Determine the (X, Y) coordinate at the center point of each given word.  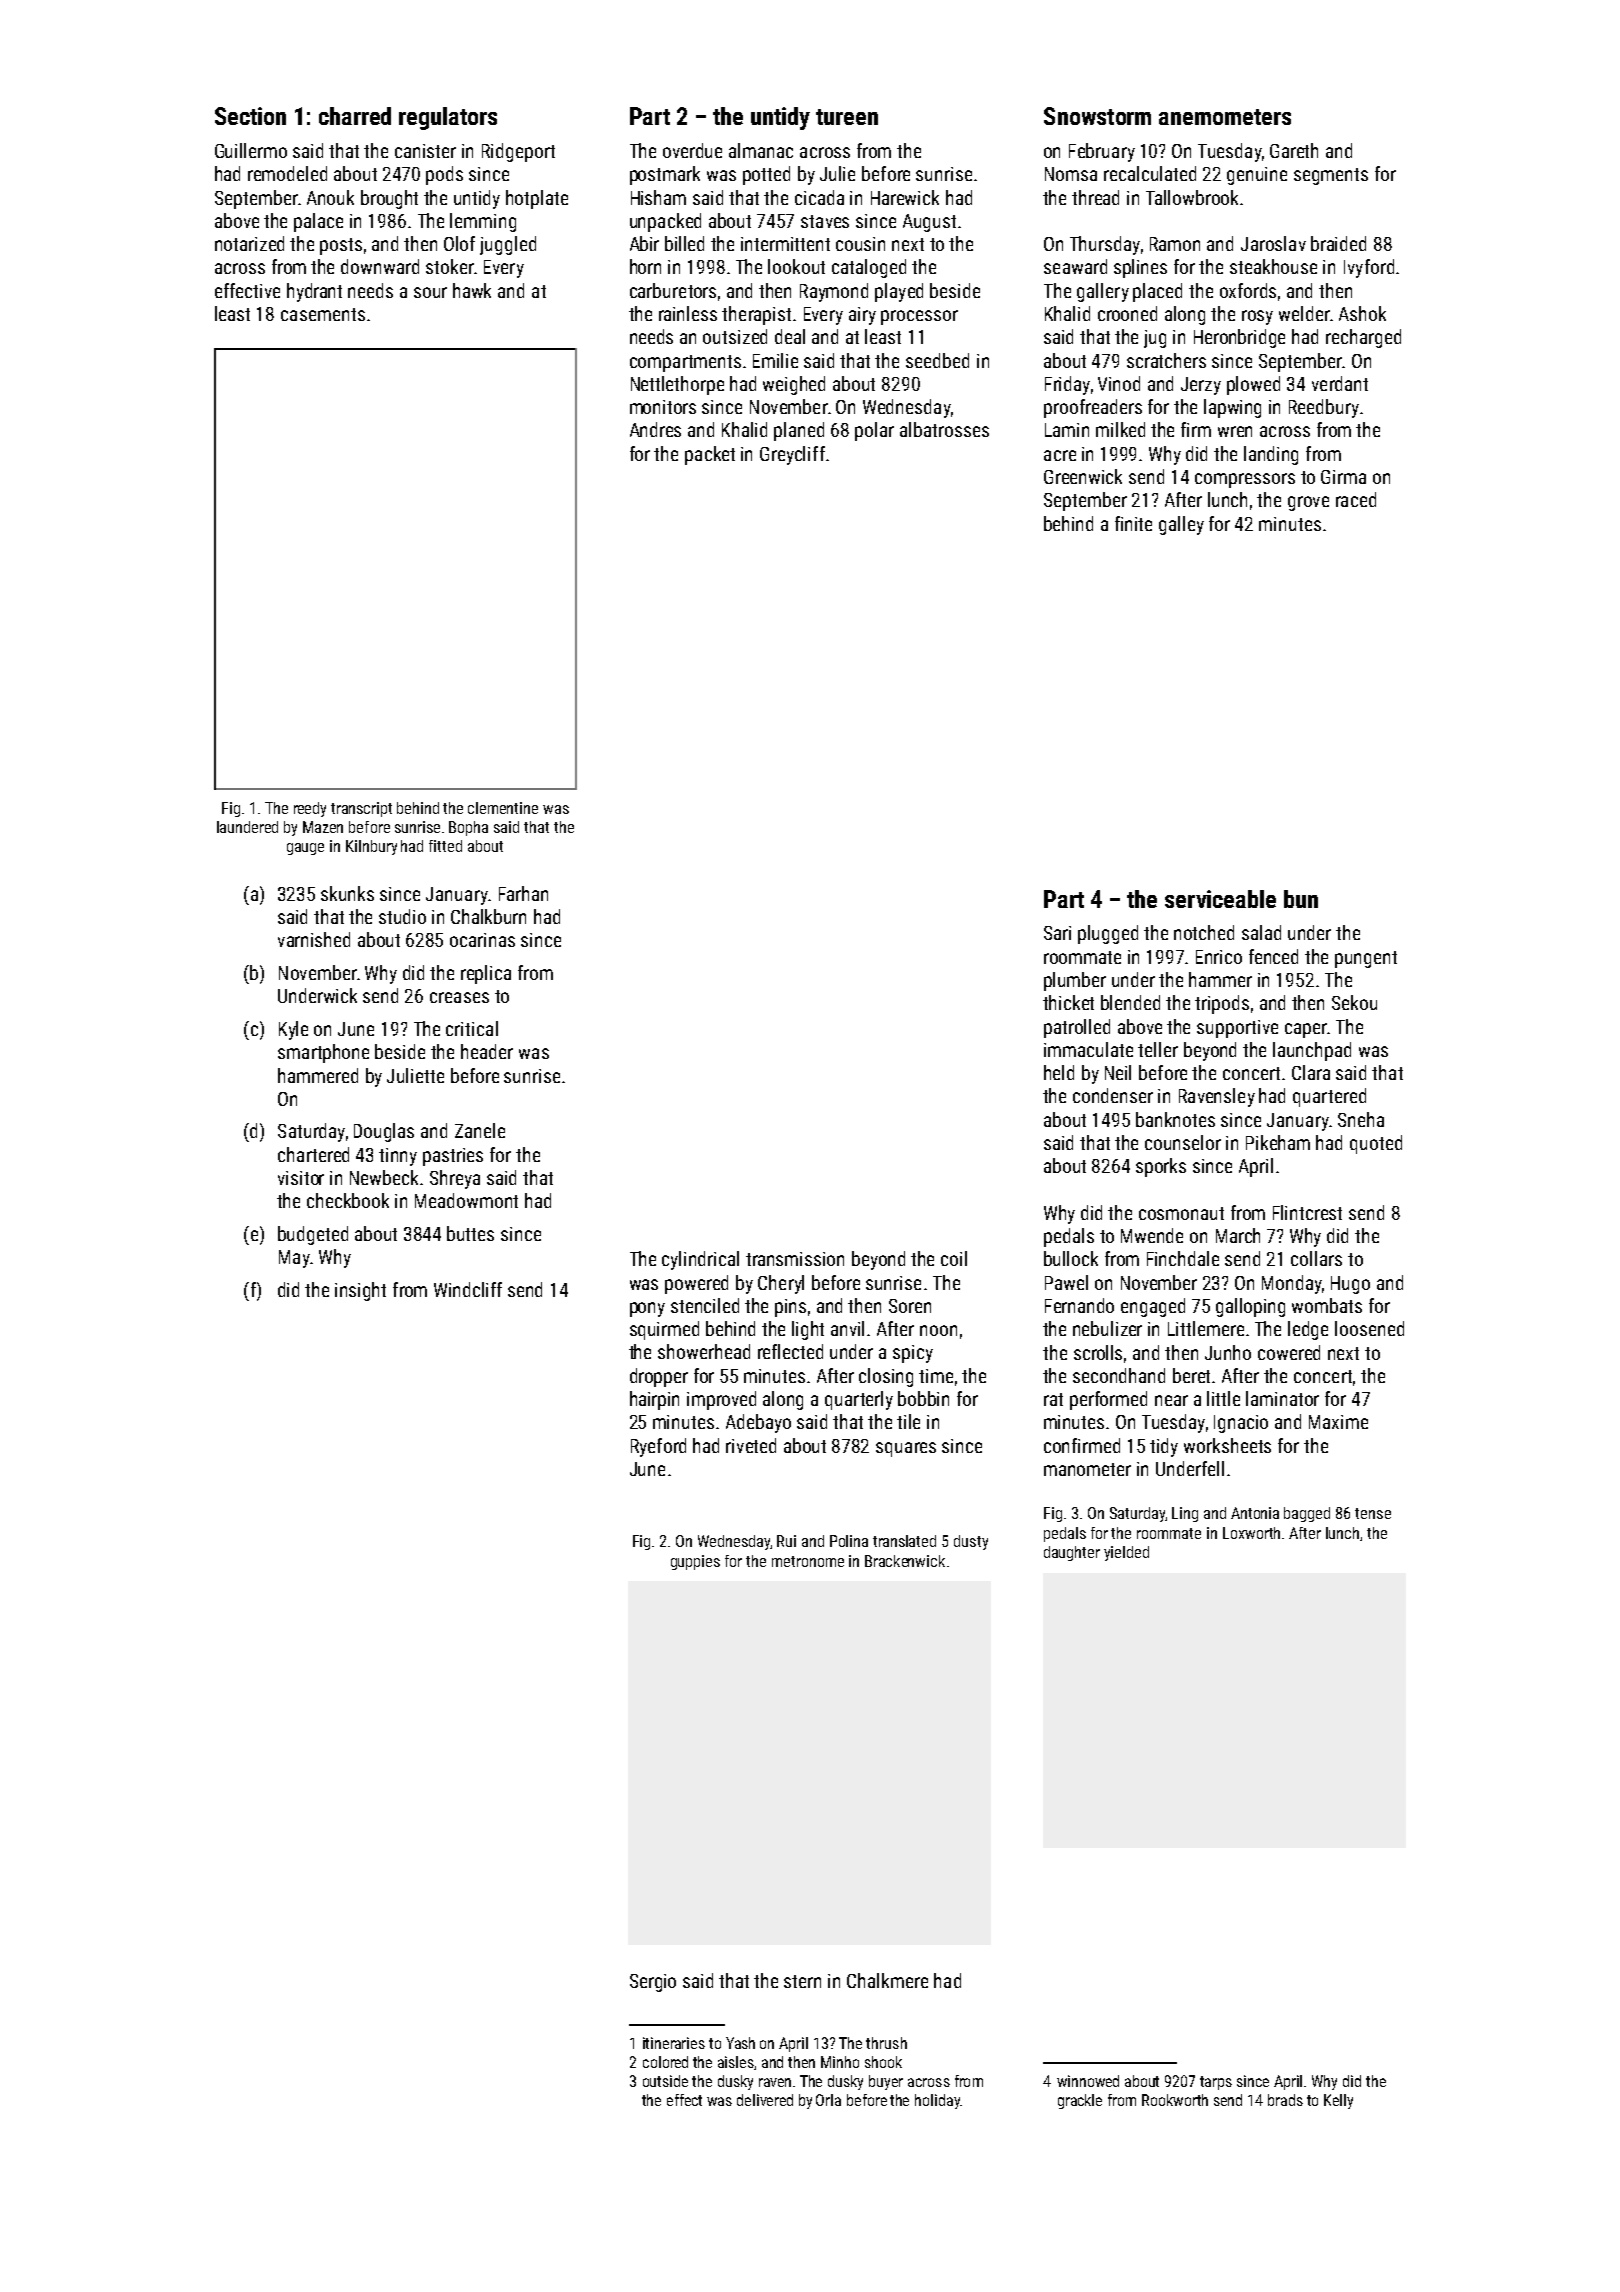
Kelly (1338, 2101)
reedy (310, 809)
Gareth (1294, 150)
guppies (695, 1562)
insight (360, 1291)
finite (1133, 523)
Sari (1057, 933)
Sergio (653, 1983)
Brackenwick (905, 1561)
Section (250, 116)
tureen (847, 117)
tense (1373, 1513)
